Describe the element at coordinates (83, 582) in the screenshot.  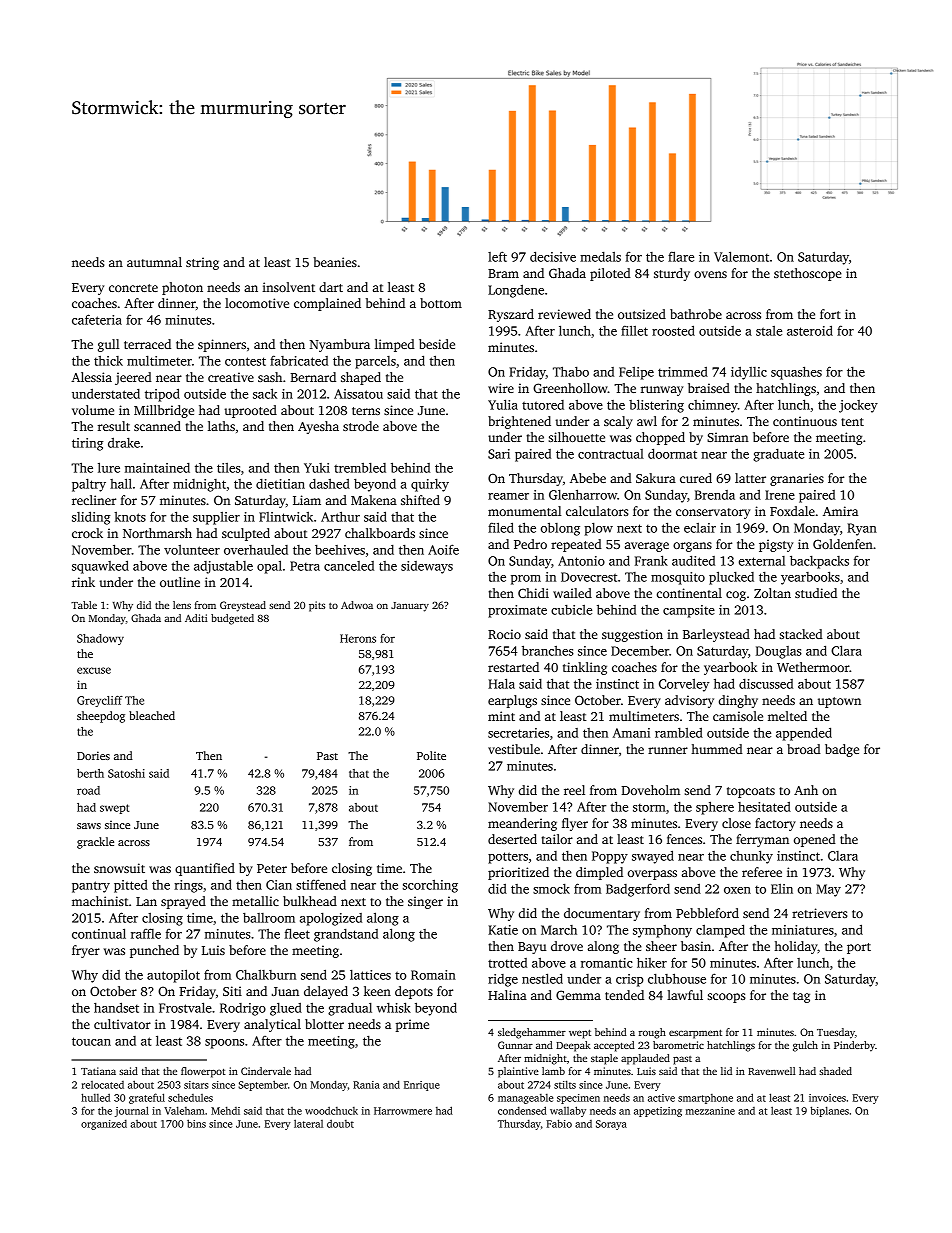
I see `rink` at that location.
